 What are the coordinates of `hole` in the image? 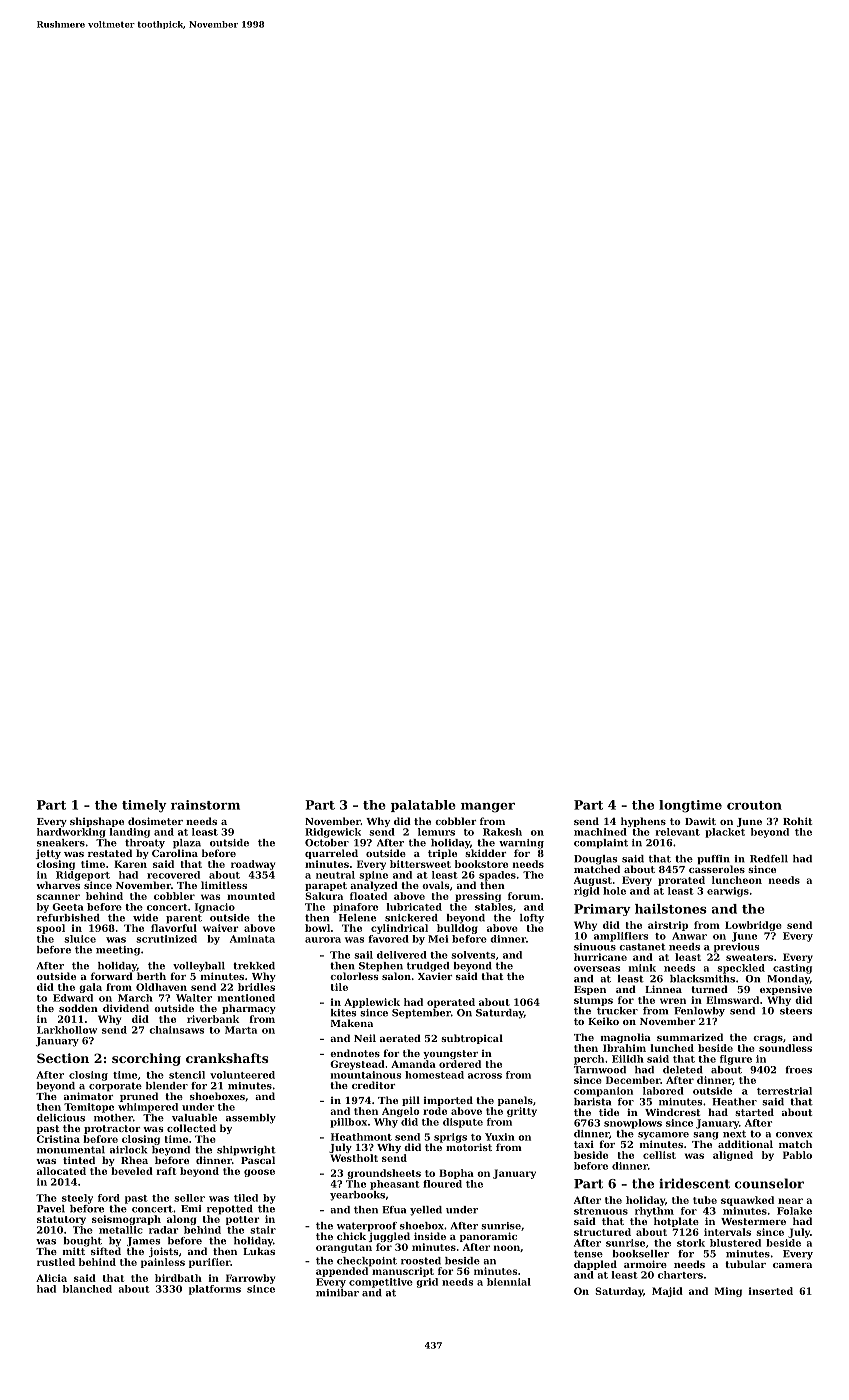 It's located at (614, 891).
